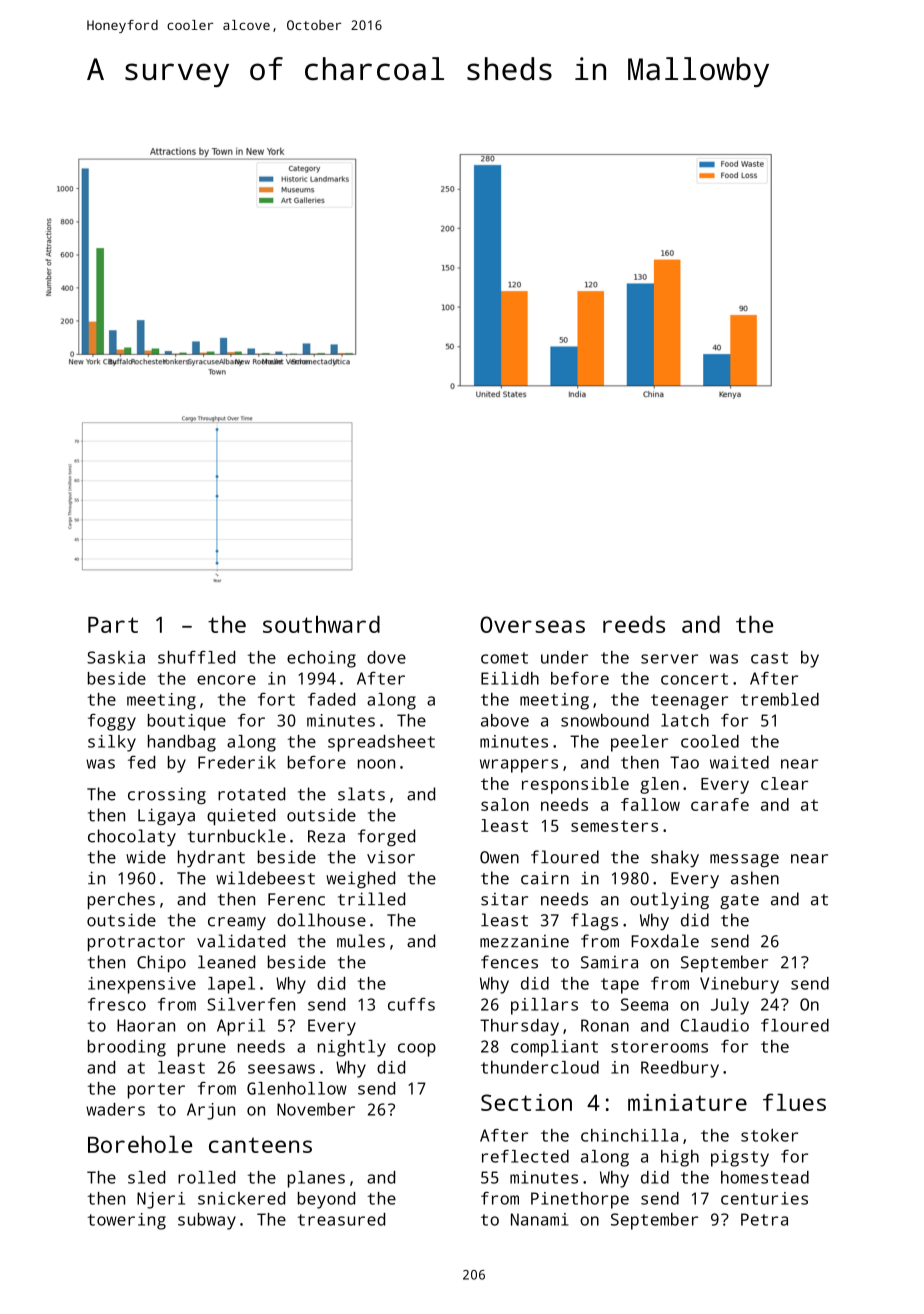  I want to click on Owen, so click(499, 857).
